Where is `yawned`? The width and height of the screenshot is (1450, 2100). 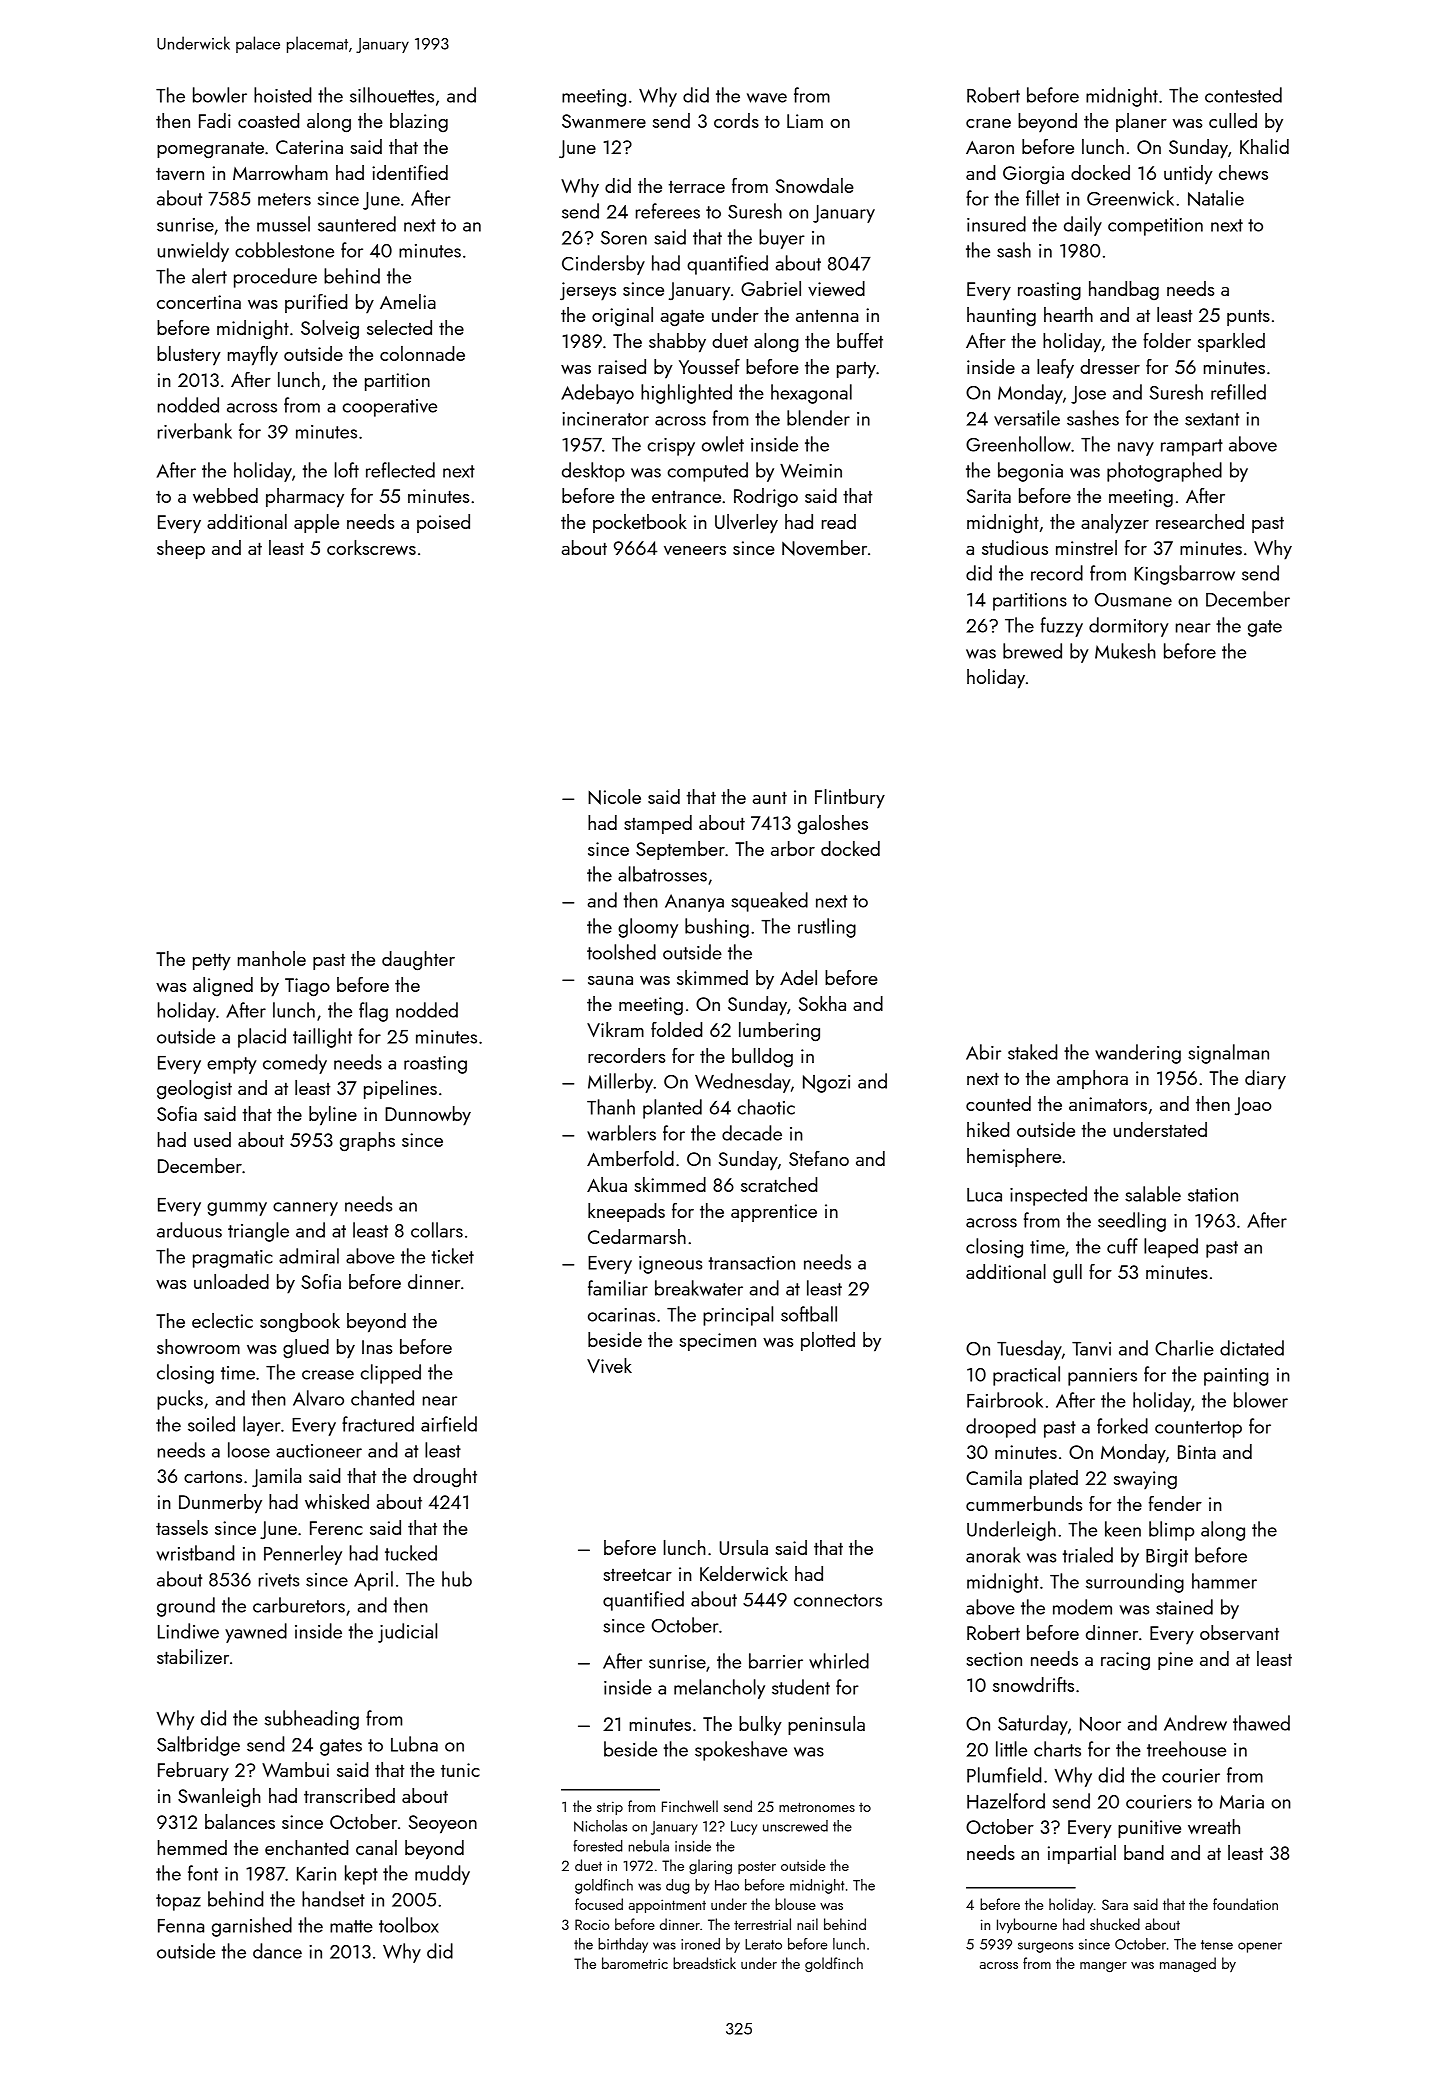 yawned is located at coordinates (256, 1633).
